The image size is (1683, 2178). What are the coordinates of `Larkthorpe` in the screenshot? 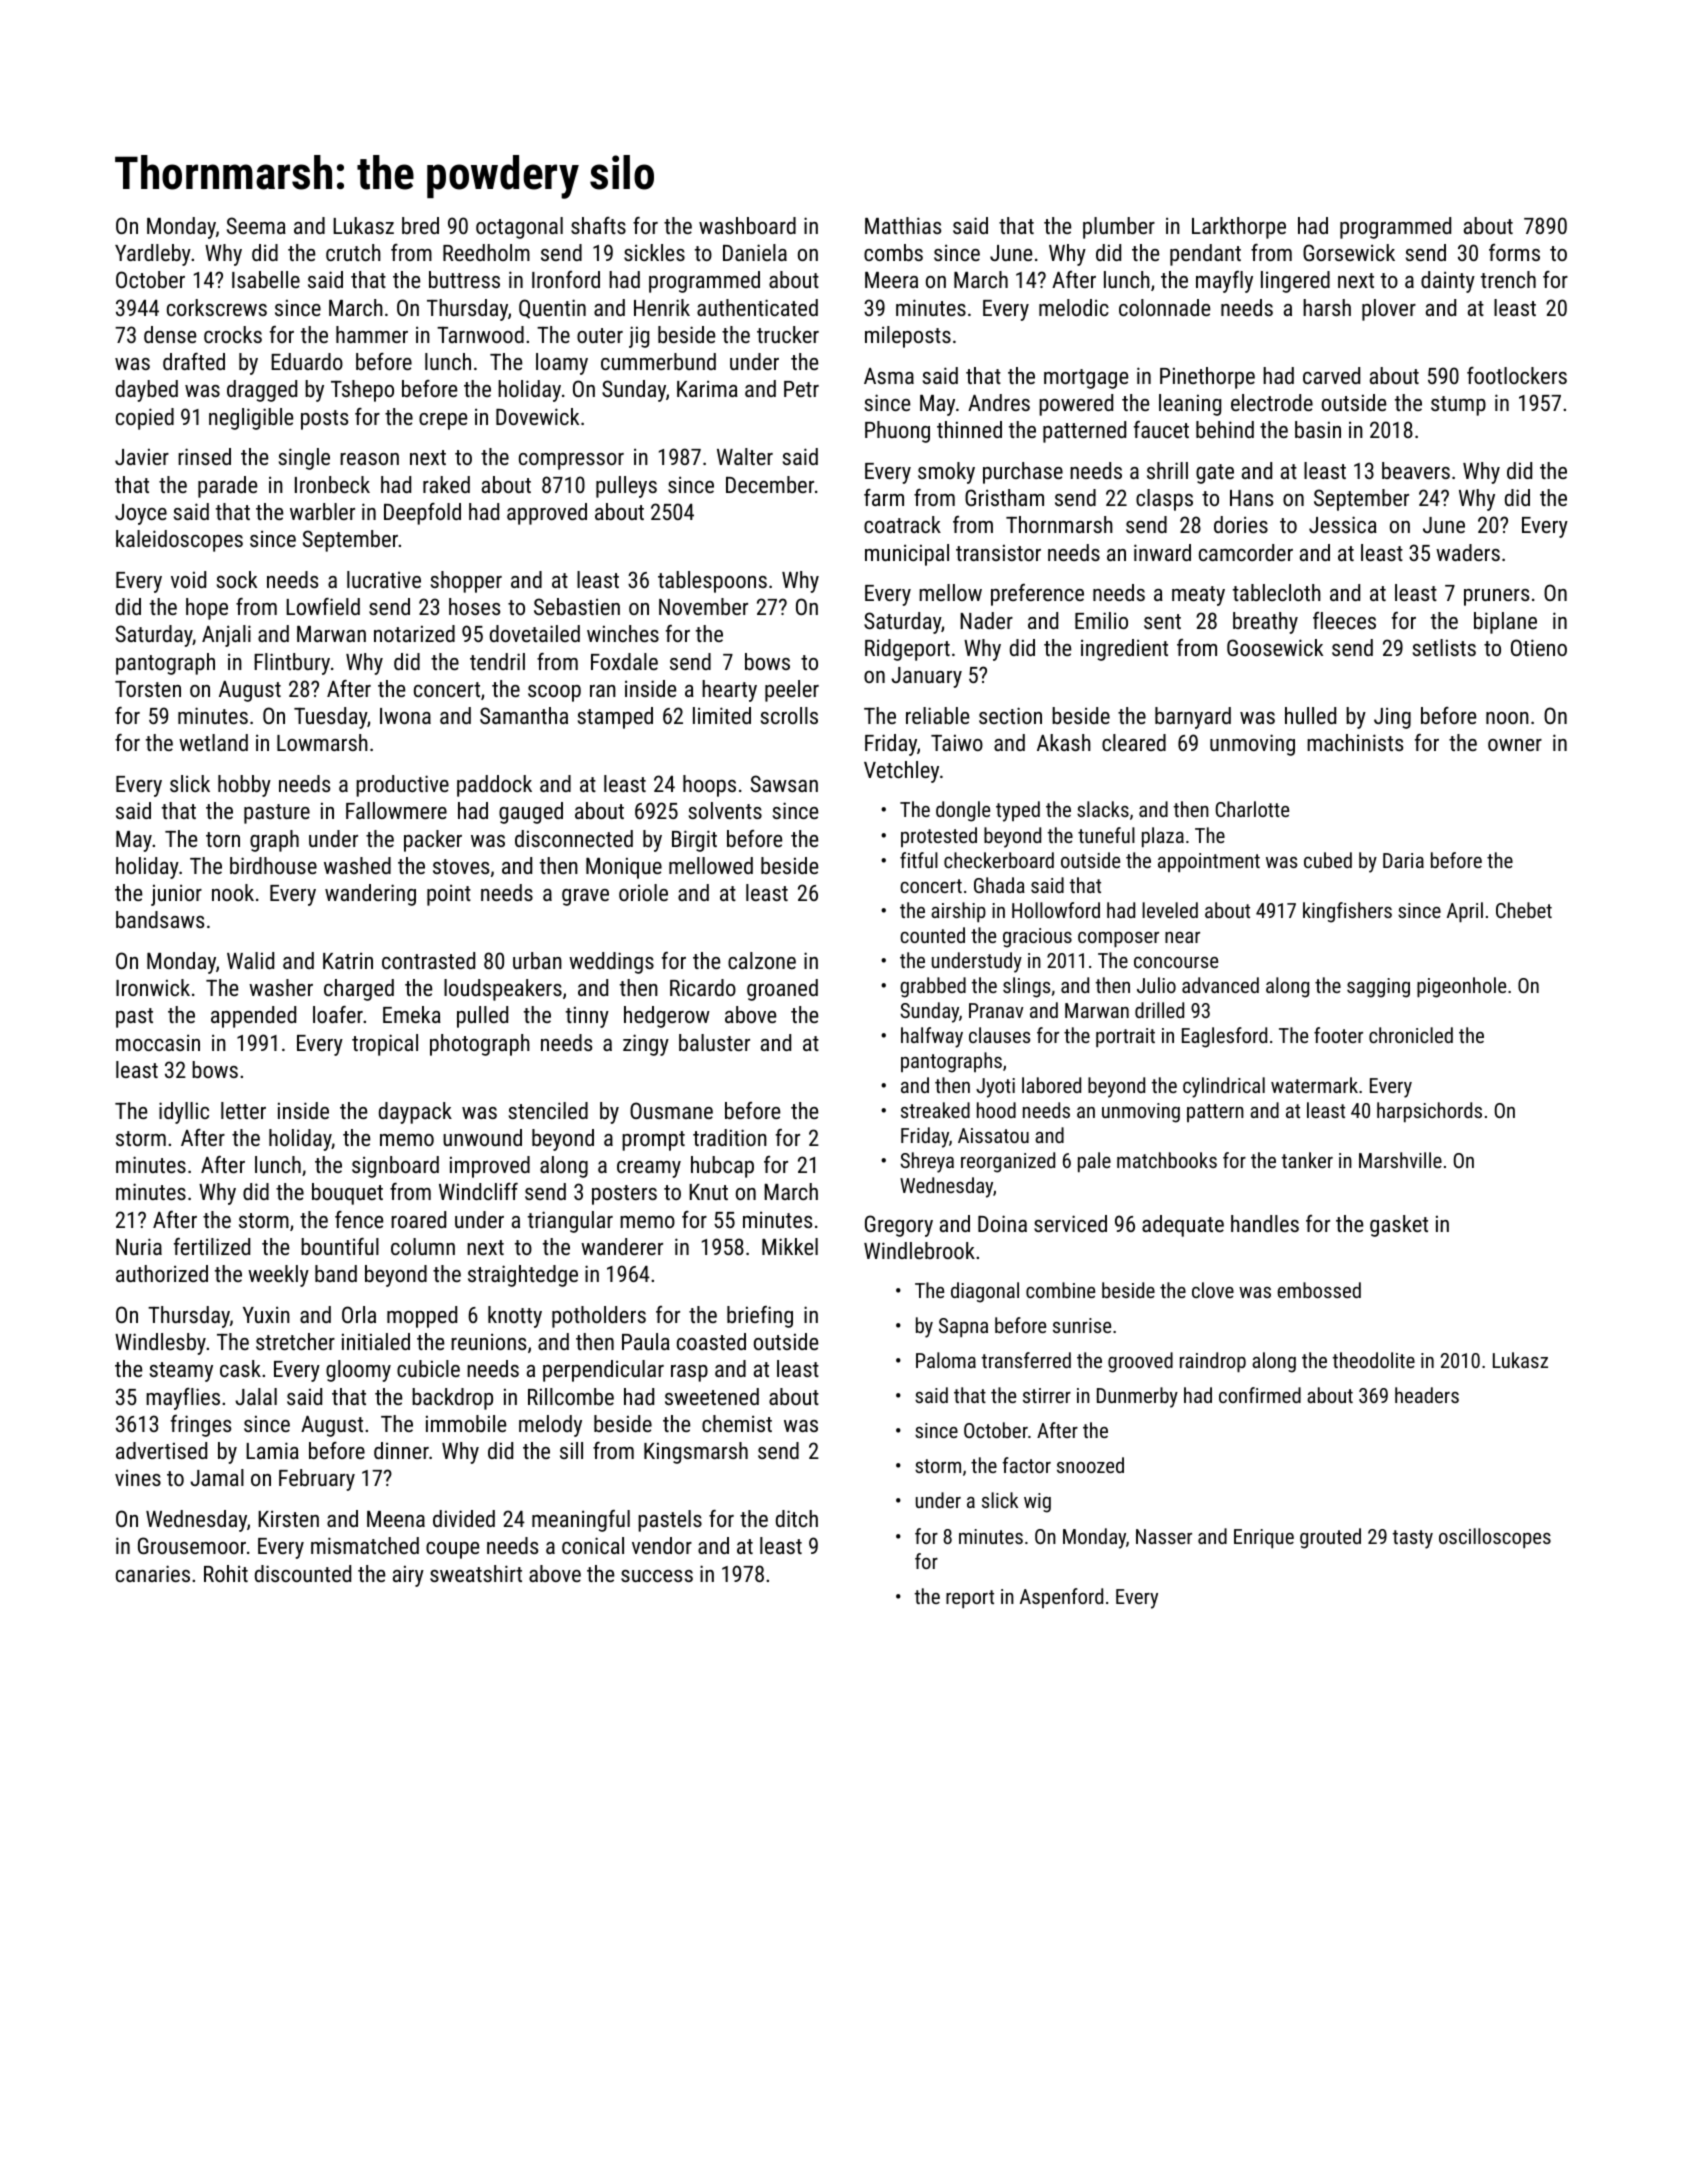 It's located at (1239, 228).
